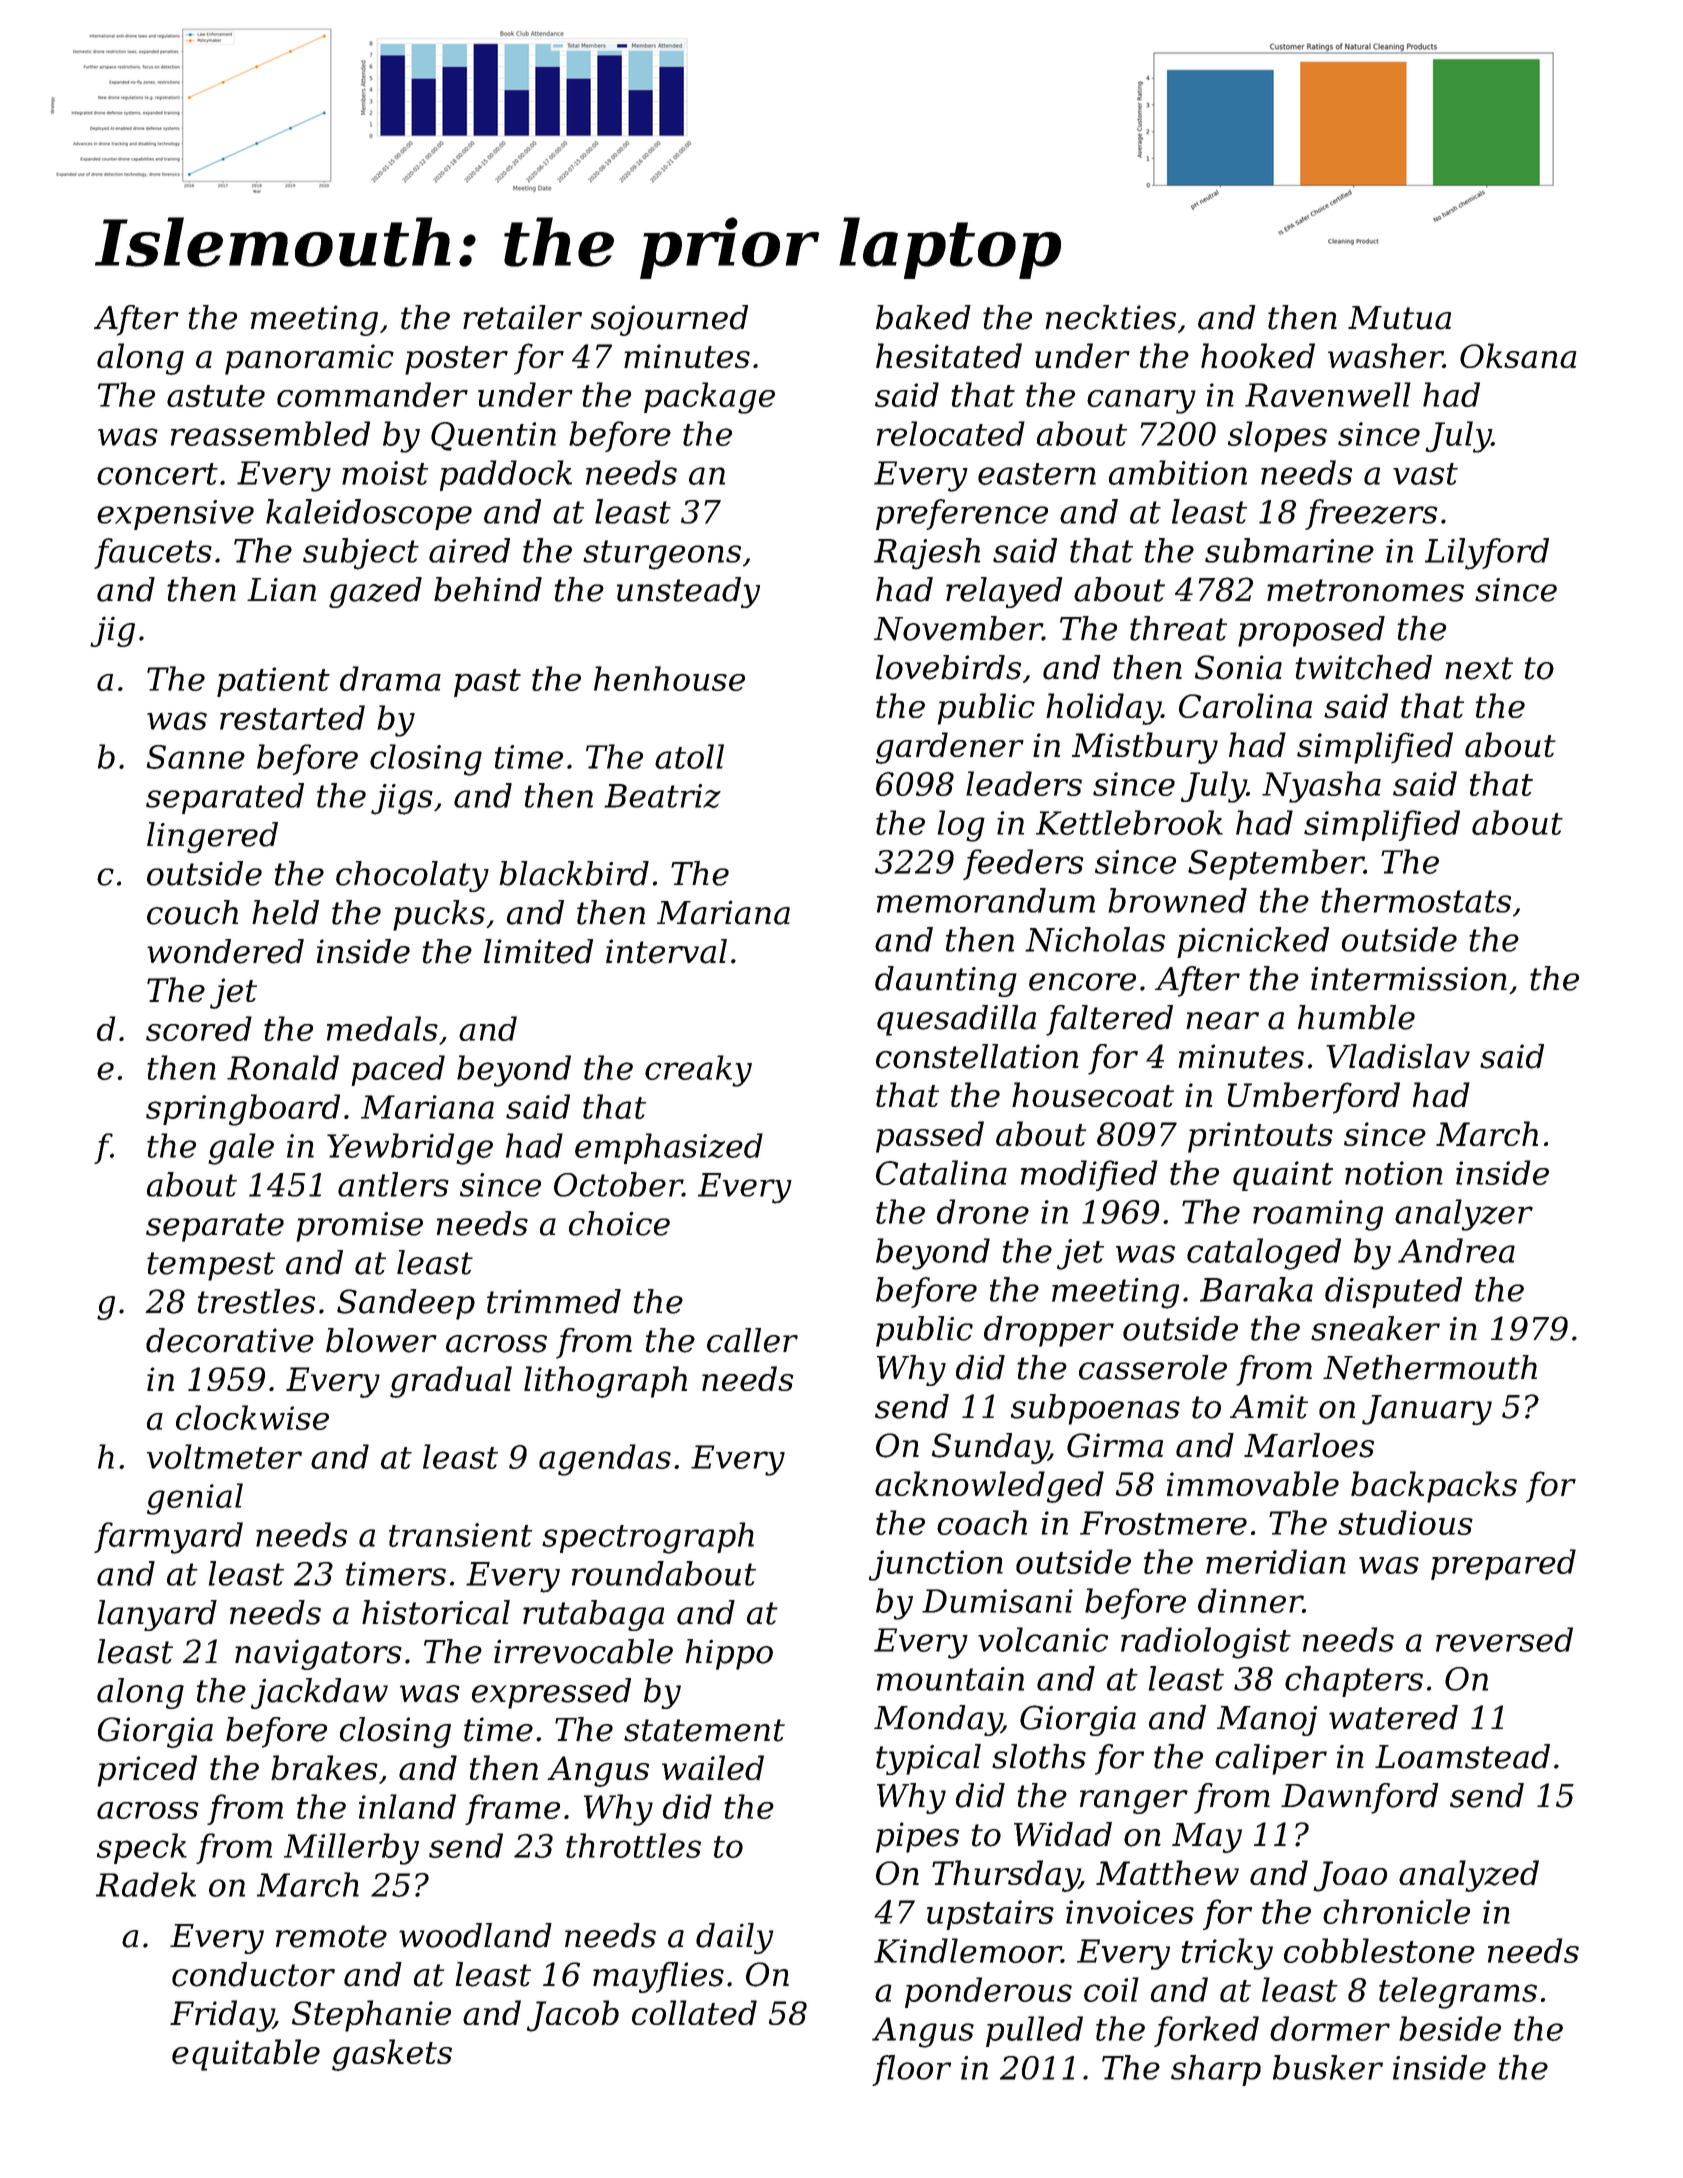 The image size is (1683, 2178). Describe the element at coordinates (324, 1767) in the screenshot. I see `brakes` at that location.
